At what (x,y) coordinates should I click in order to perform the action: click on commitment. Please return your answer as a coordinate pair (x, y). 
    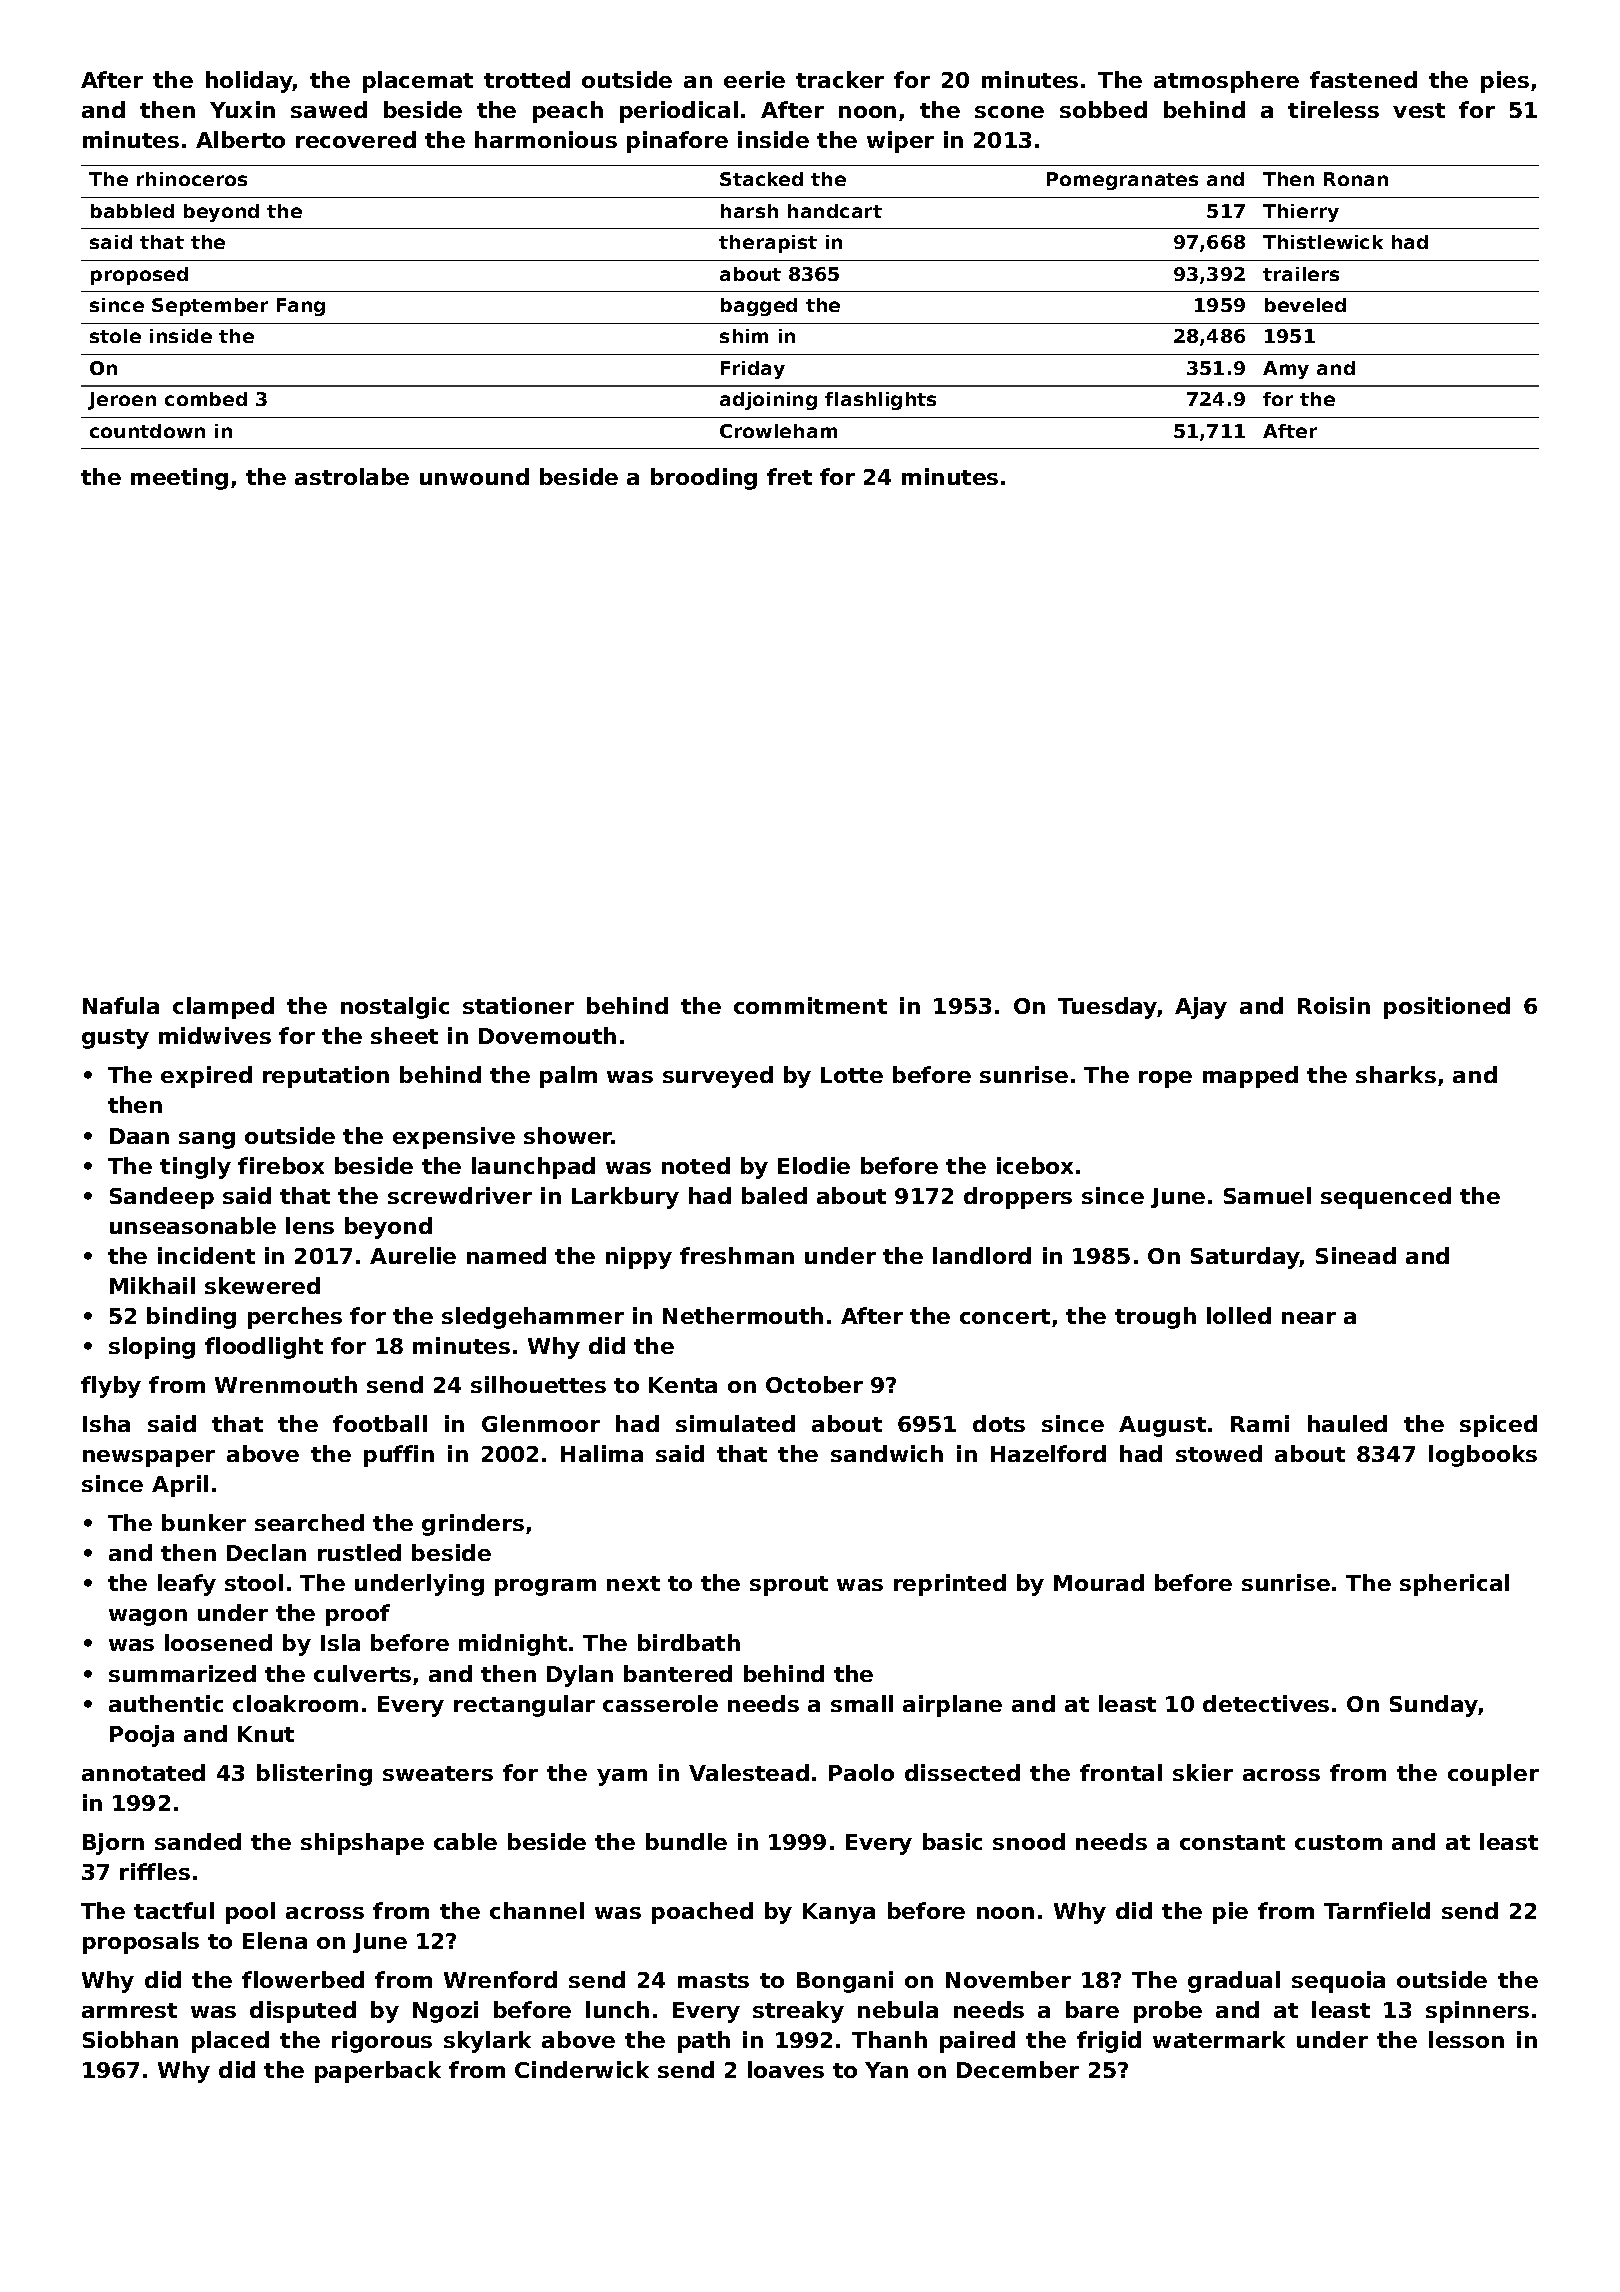
    Looking at the image, I should click on (810, 1005).
